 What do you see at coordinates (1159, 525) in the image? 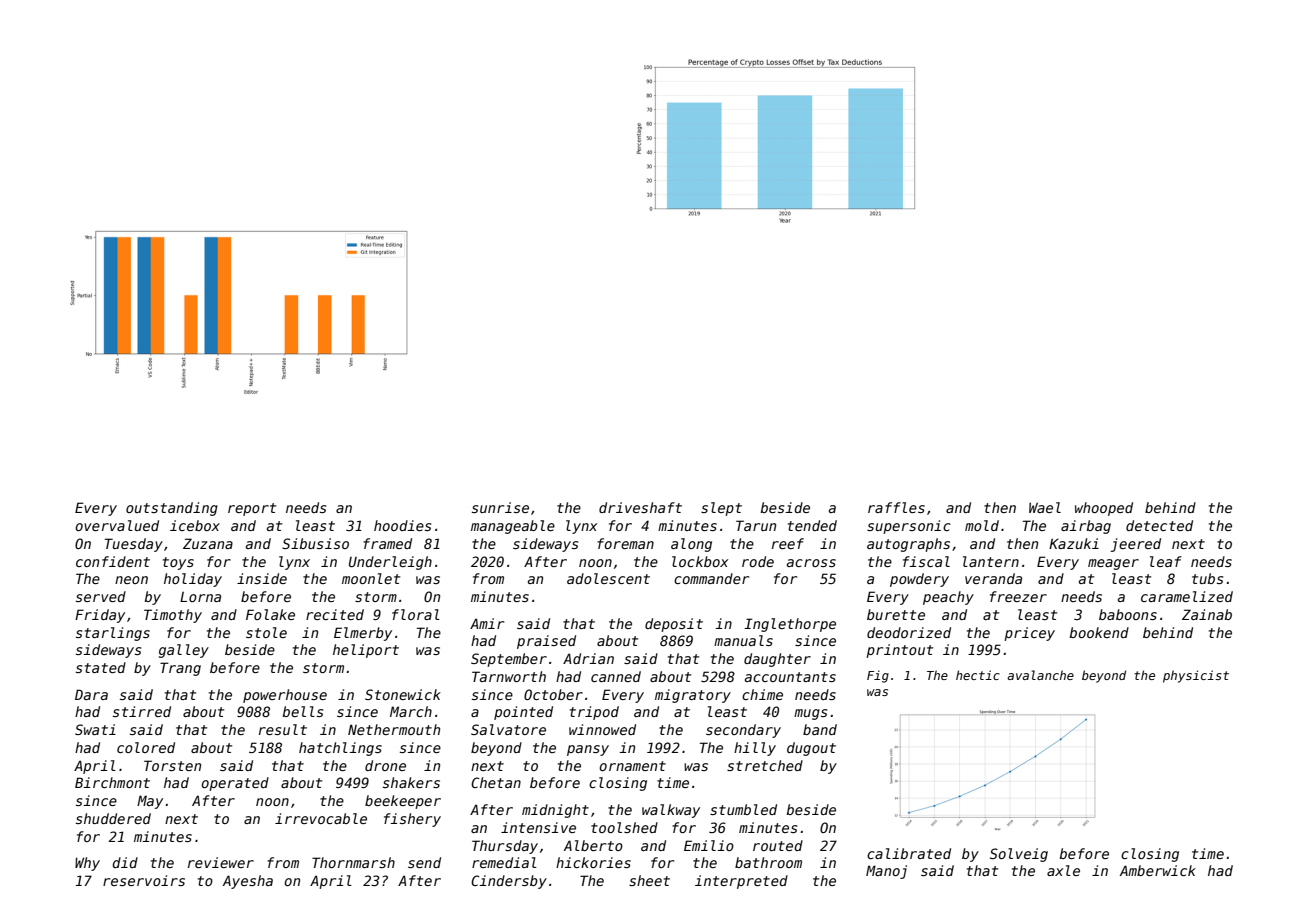
I see `detected` at bounding box center [1159, 525].
